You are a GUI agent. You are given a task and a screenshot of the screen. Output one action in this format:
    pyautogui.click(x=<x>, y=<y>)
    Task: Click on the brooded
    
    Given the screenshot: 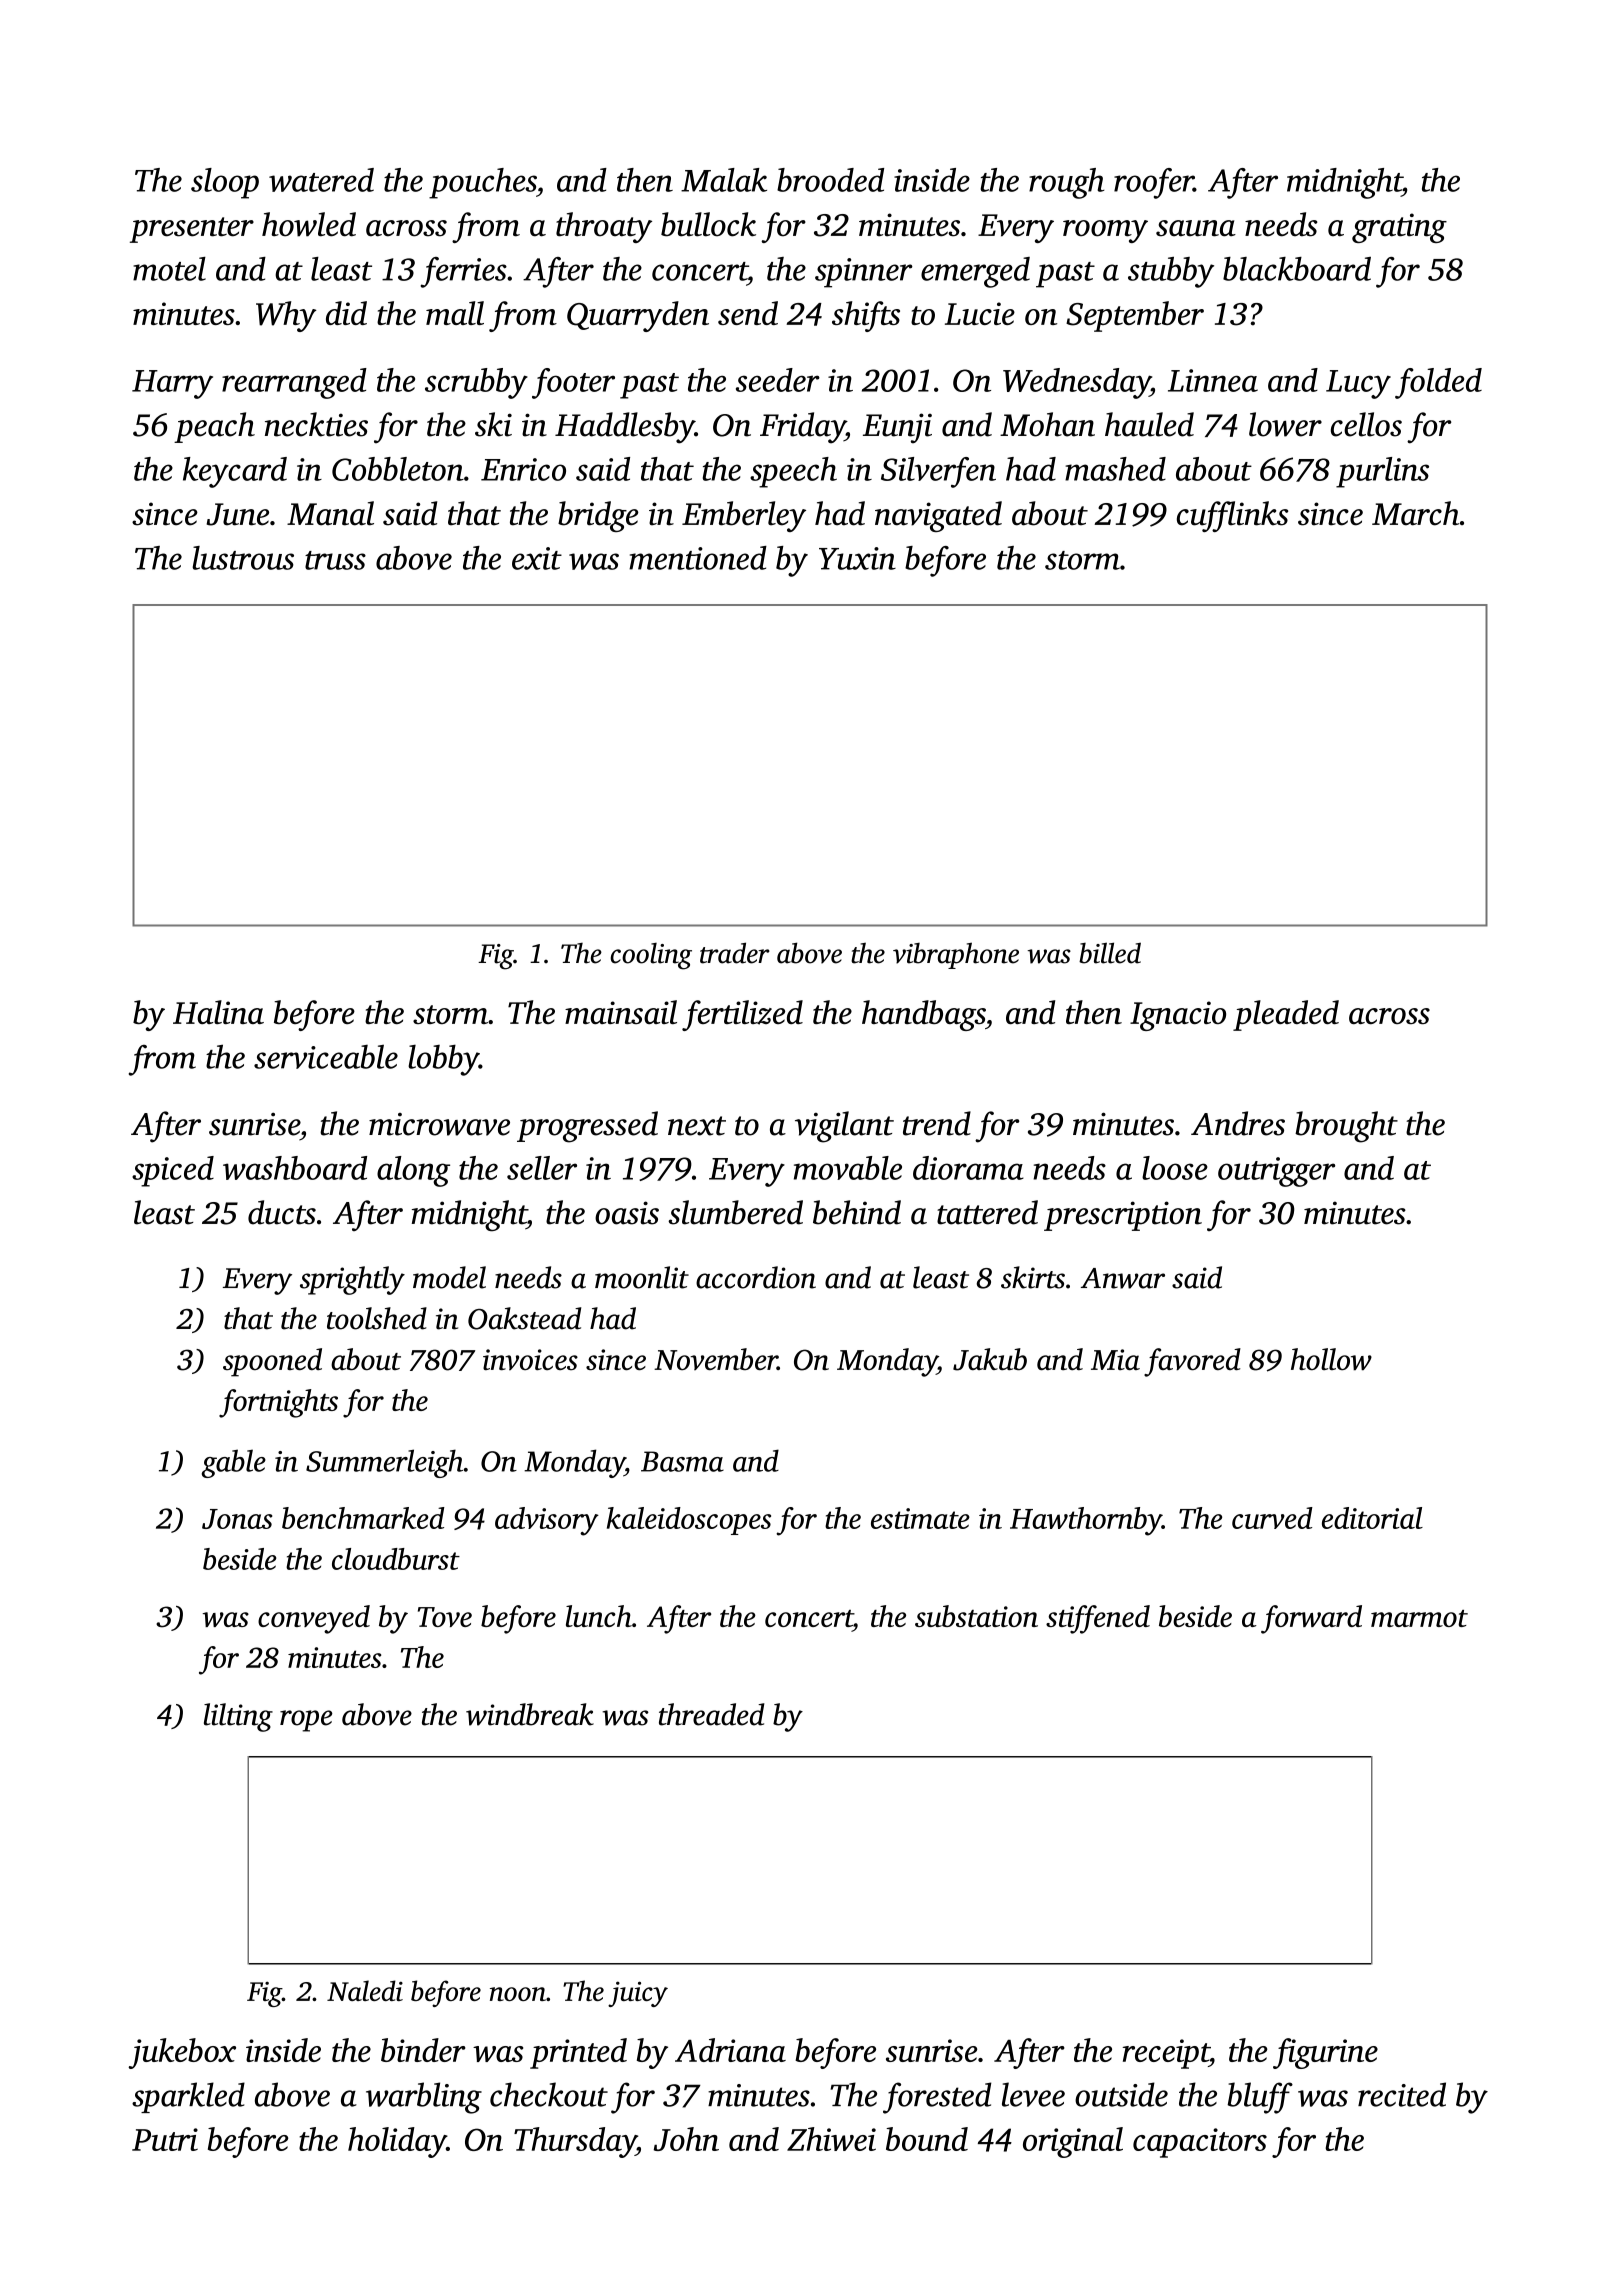 What is the action you would take?
    pyautogui.click(x=830, y=180)
